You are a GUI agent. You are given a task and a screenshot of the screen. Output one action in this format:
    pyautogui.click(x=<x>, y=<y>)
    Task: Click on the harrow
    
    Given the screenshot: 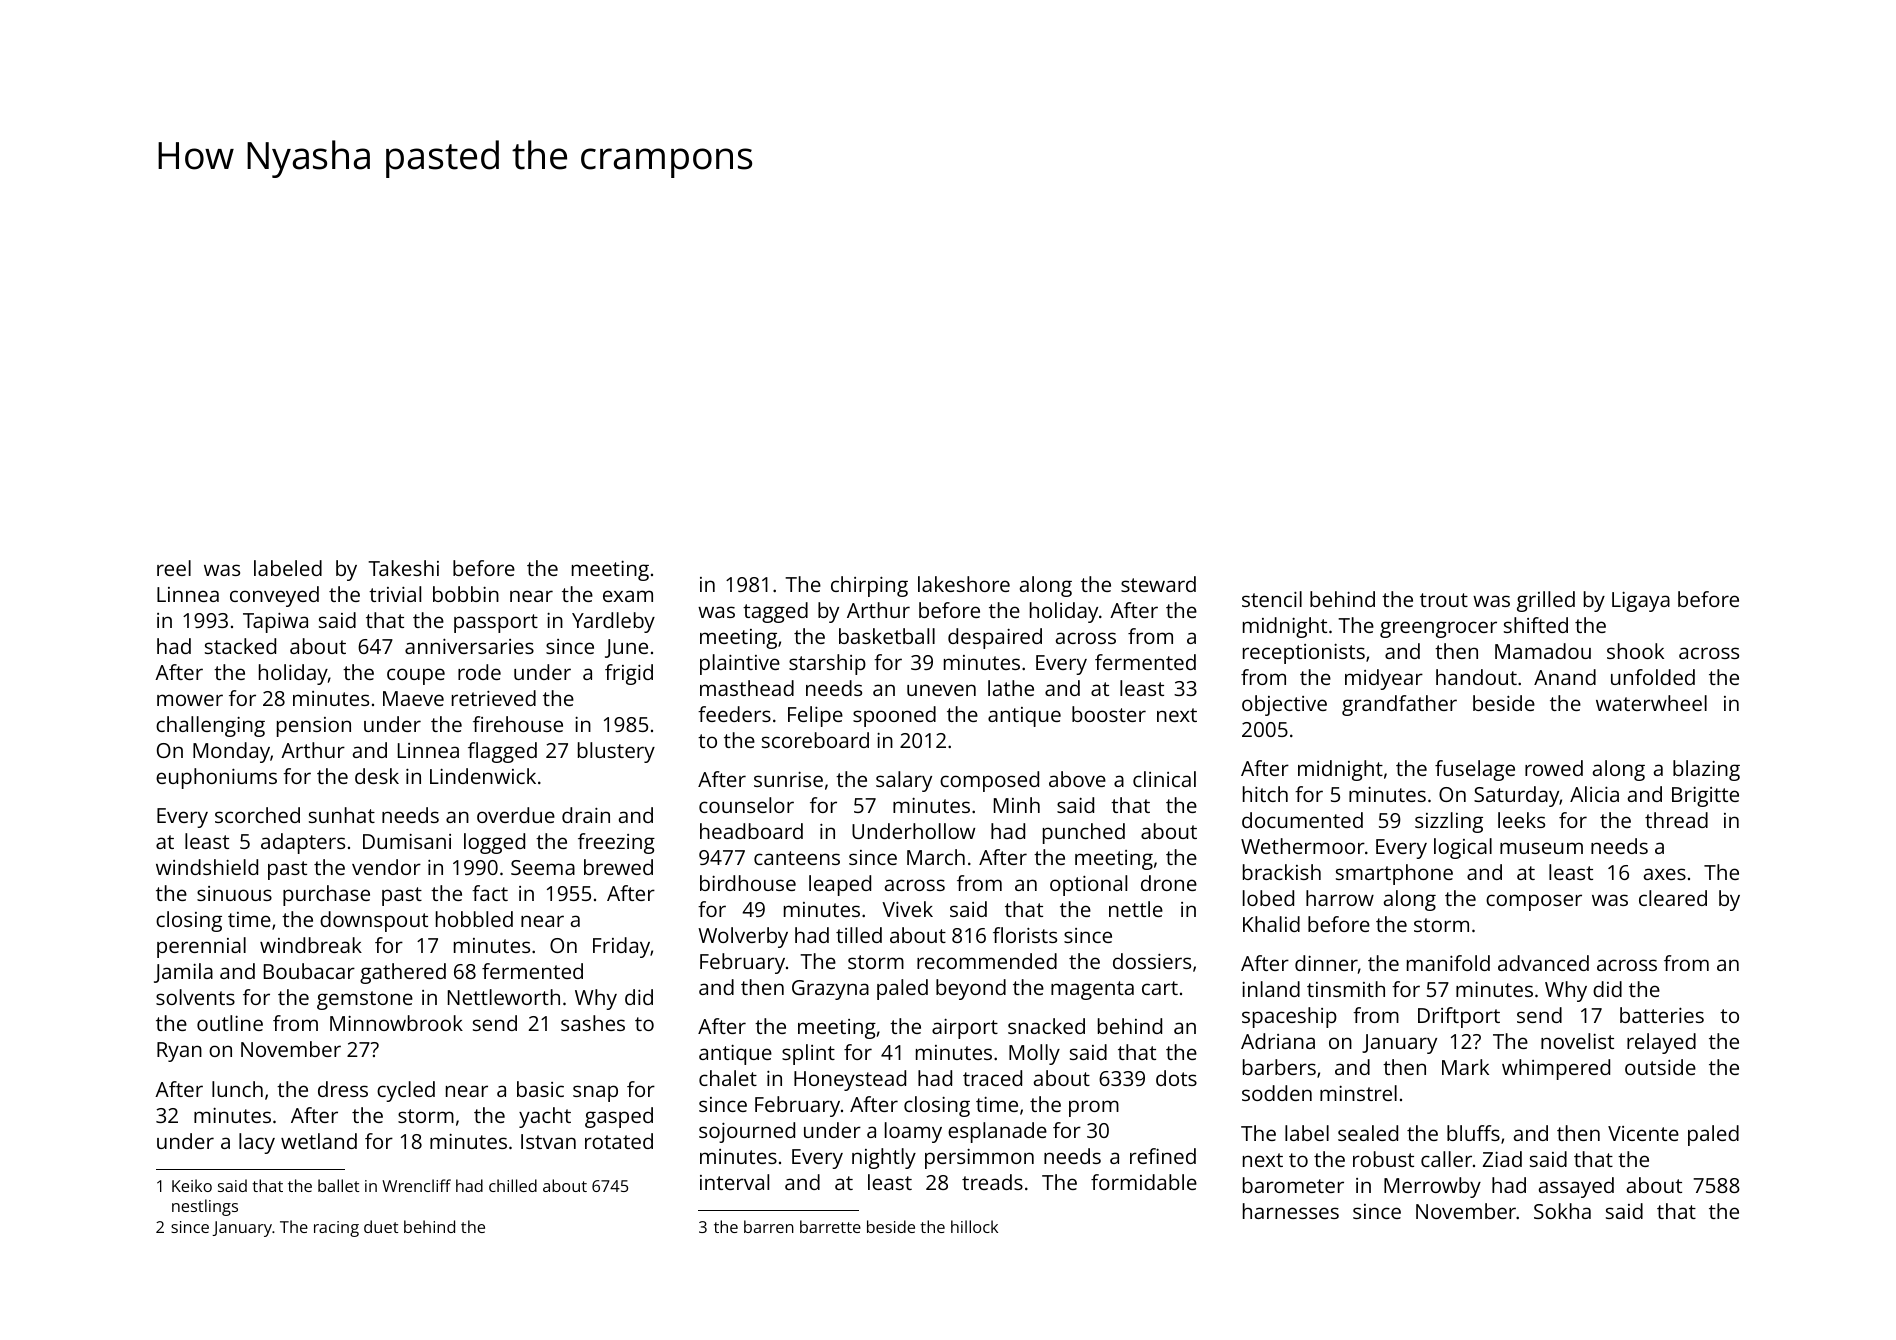 What is the action you would take?
    pyautogui.click(x=1340, y=898)
